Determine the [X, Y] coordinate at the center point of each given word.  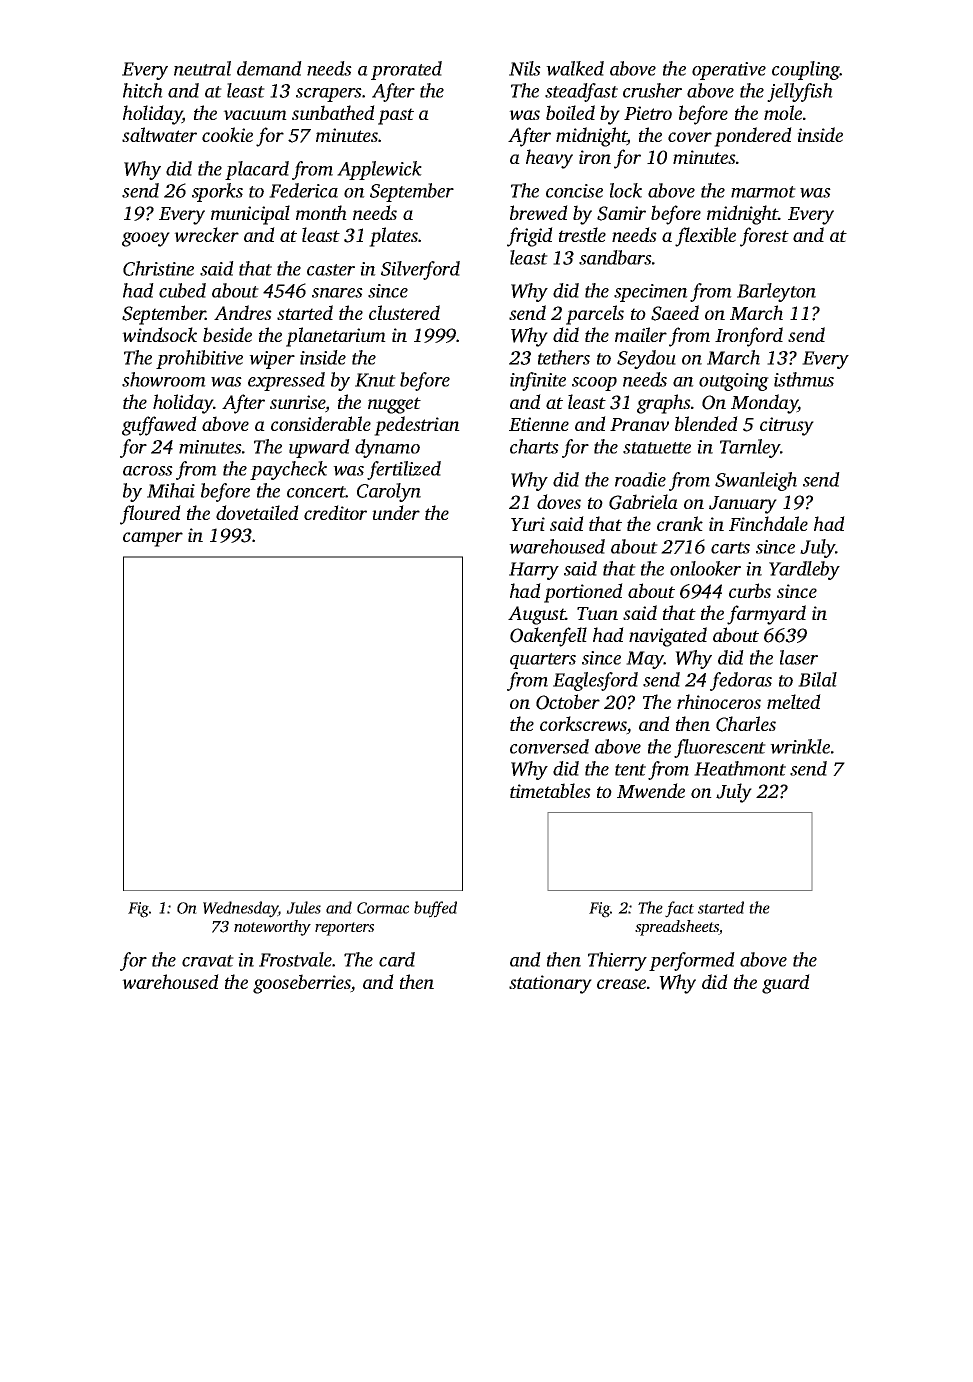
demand [269, 68]
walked [575, 68]
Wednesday [240, 909]
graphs [664, 404]
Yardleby [804, 570]
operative [729, 71]
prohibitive [199, 359]
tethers [564, 357]
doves [559, 501]
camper [153, 539]
